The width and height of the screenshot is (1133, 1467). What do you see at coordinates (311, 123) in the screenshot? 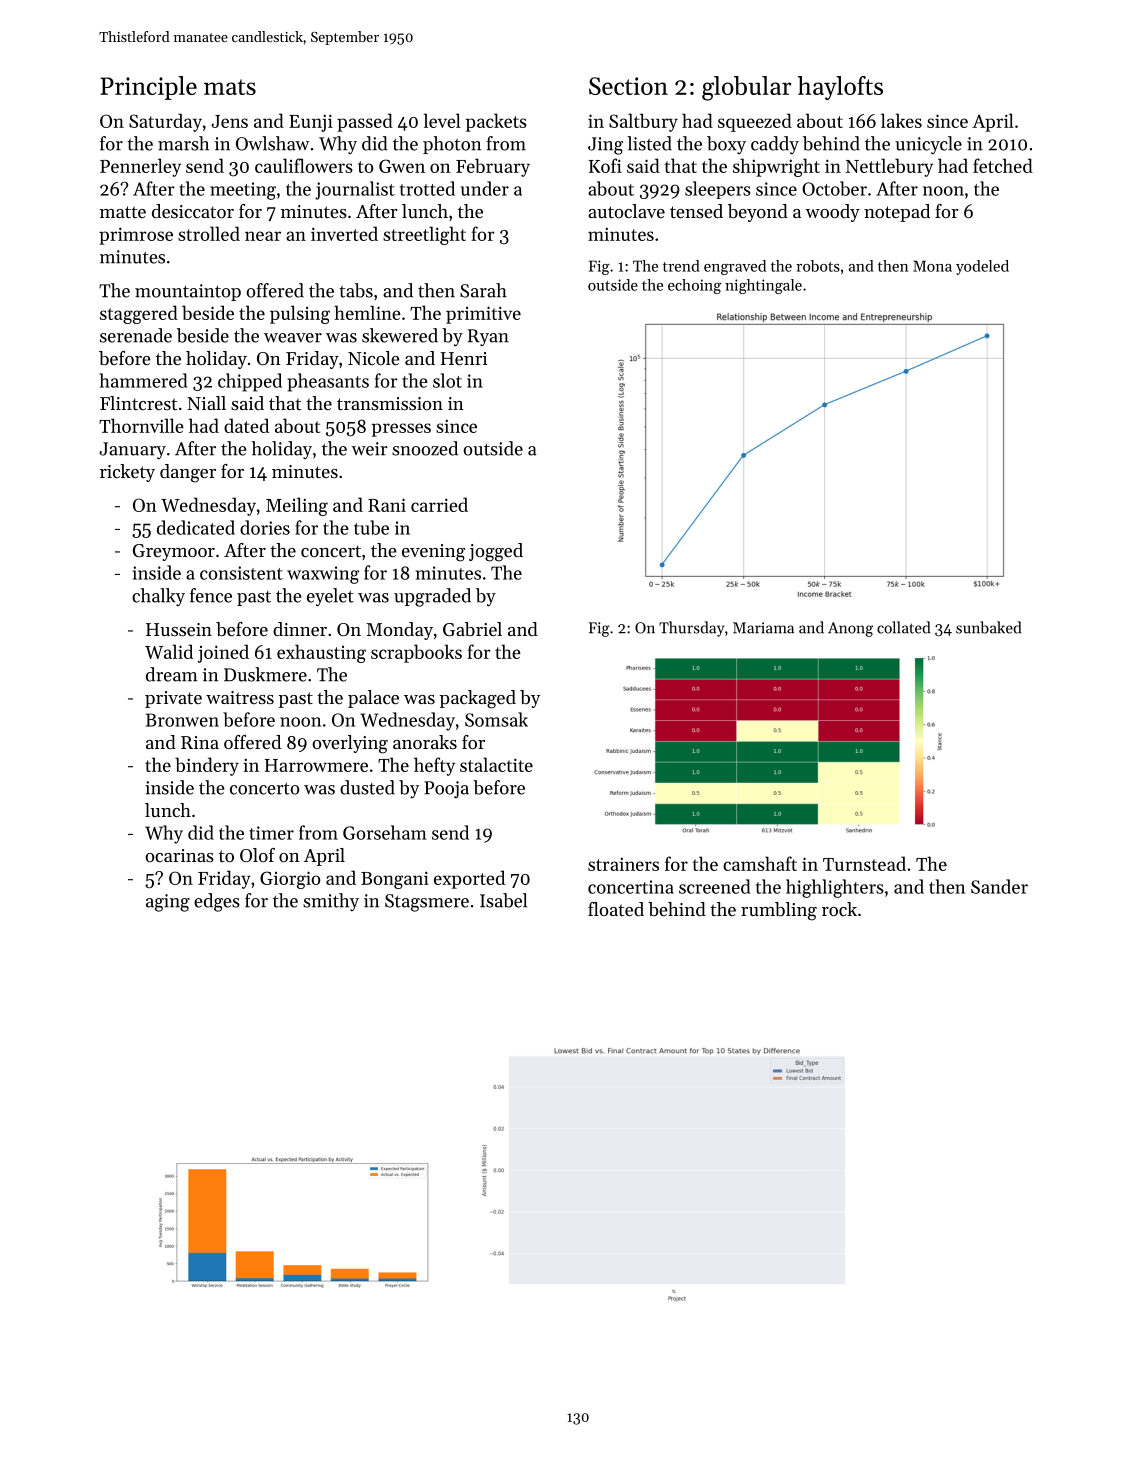
I see `Eunji` at bounding box center [311, 123].
